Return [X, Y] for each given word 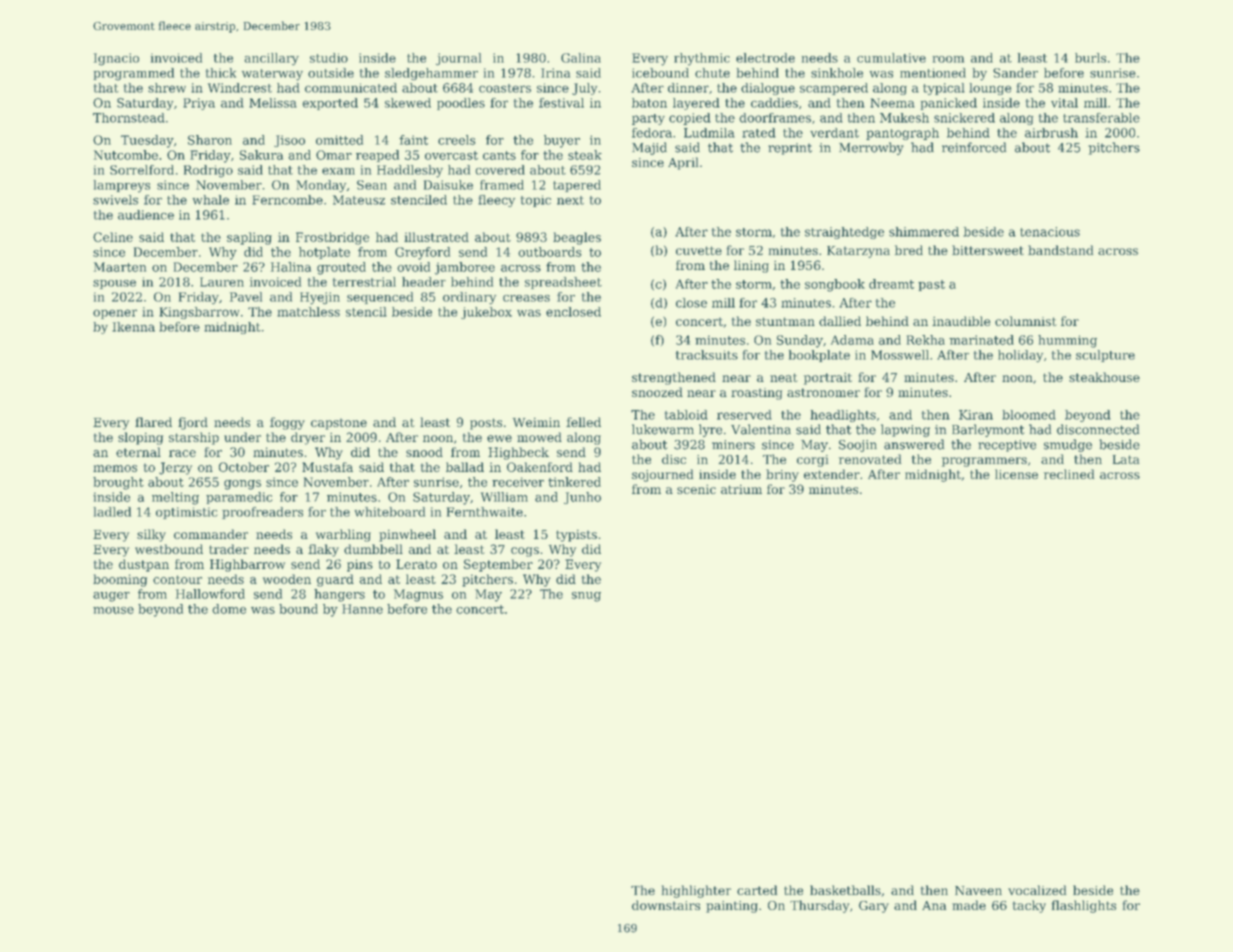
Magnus [418, 595]
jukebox [486, 313]
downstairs [666, 905]
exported [330, 104]
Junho [582, 498]
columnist [1026, 321]
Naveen [978, 890]
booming [120, 580]
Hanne [362, 609]
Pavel [246, 297]
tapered [577, 186]
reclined [1069, 474]
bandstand [1060, 250]
